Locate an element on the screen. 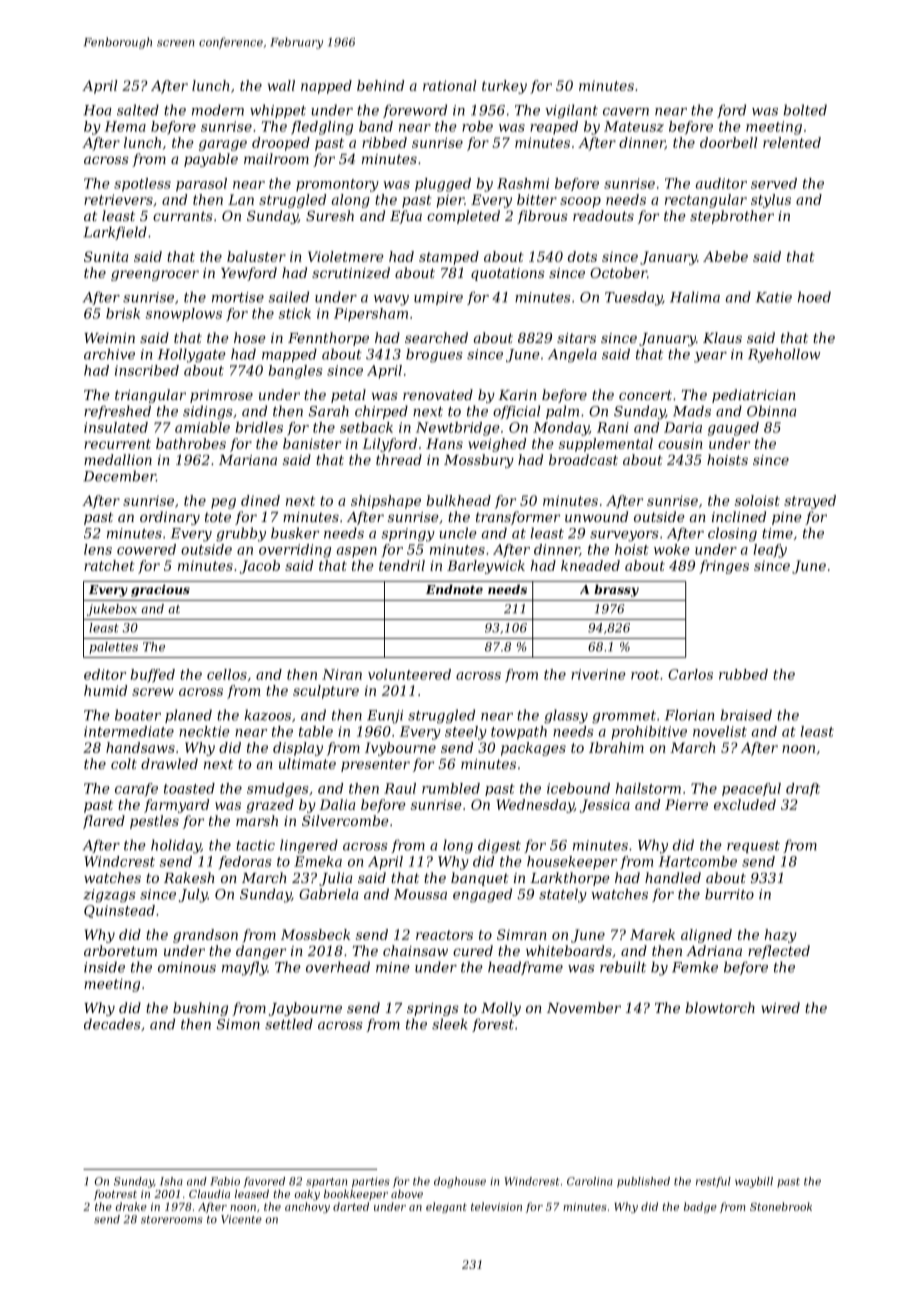  Stonebrook is located at coordinates (781, 1206).
